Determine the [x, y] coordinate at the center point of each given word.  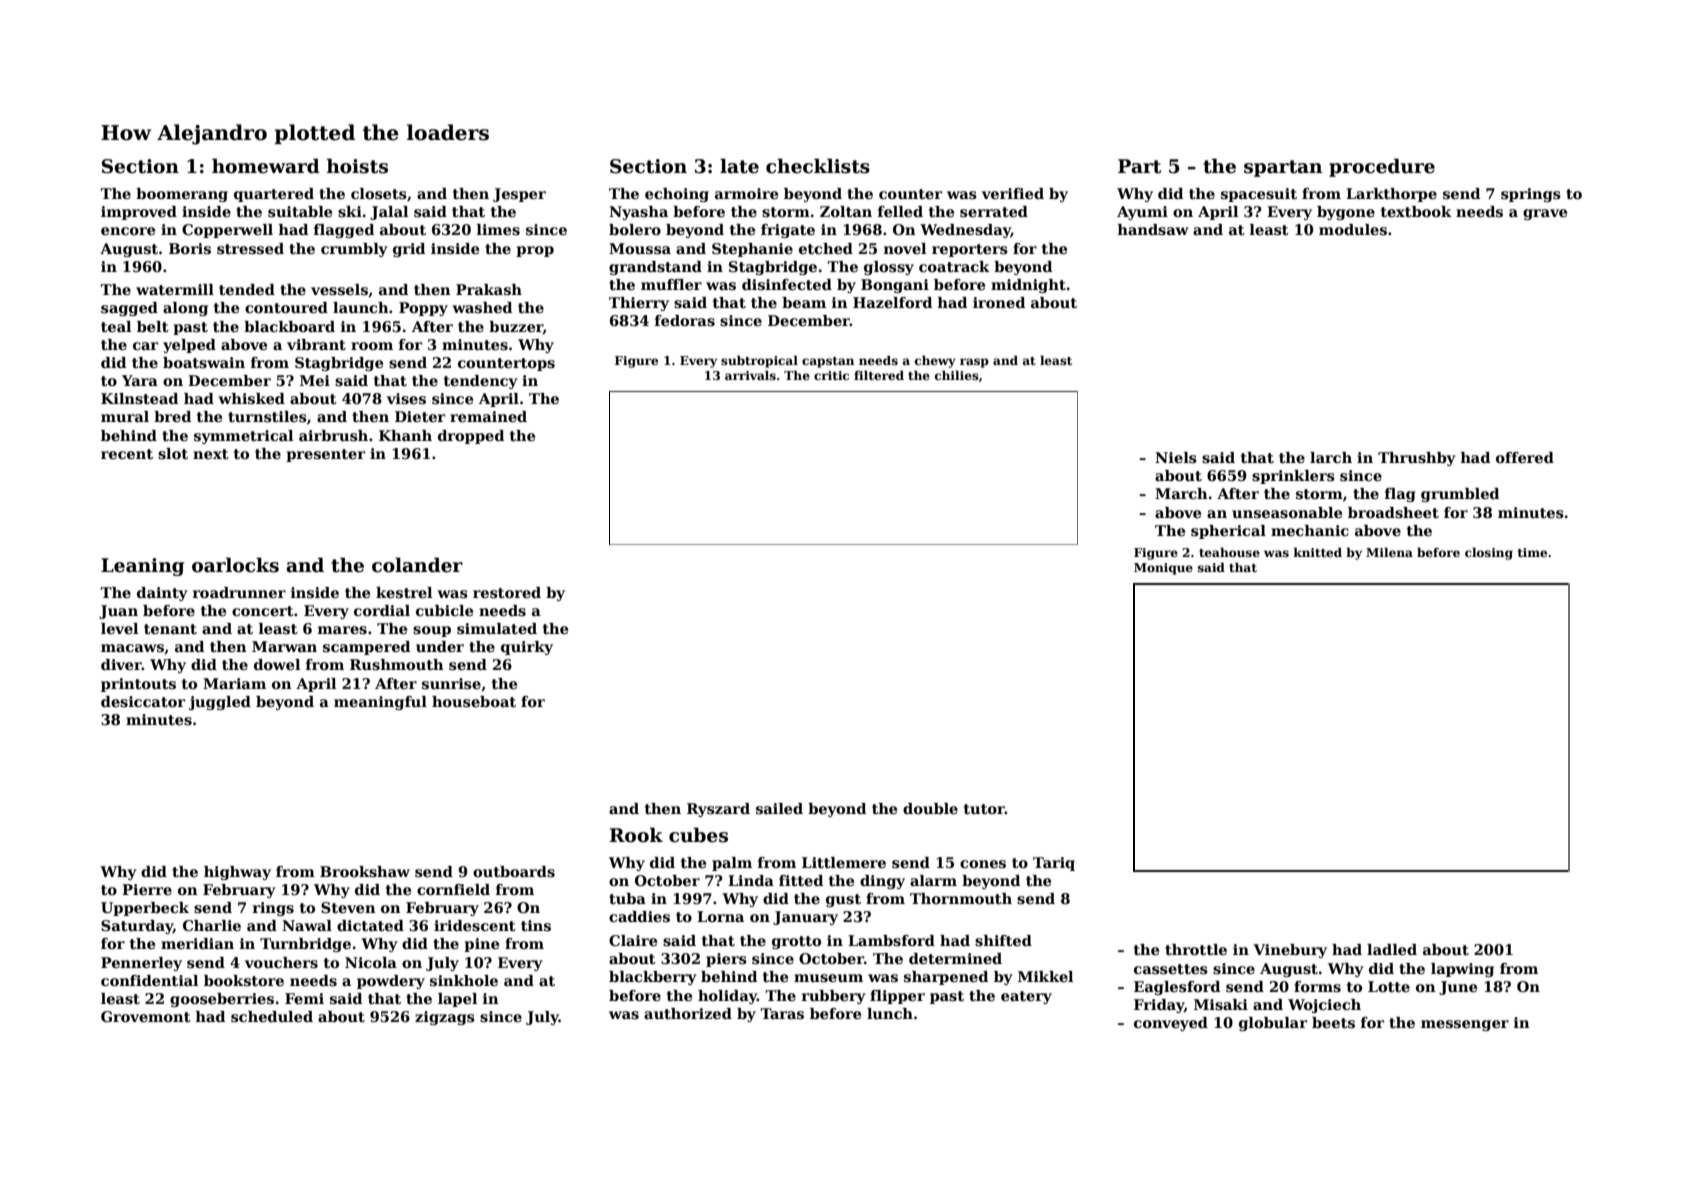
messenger [1465, 1025]
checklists [818, 166]
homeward [266, 166]
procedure [1382, 167]
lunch [890, 1013]
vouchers [281, 962]
